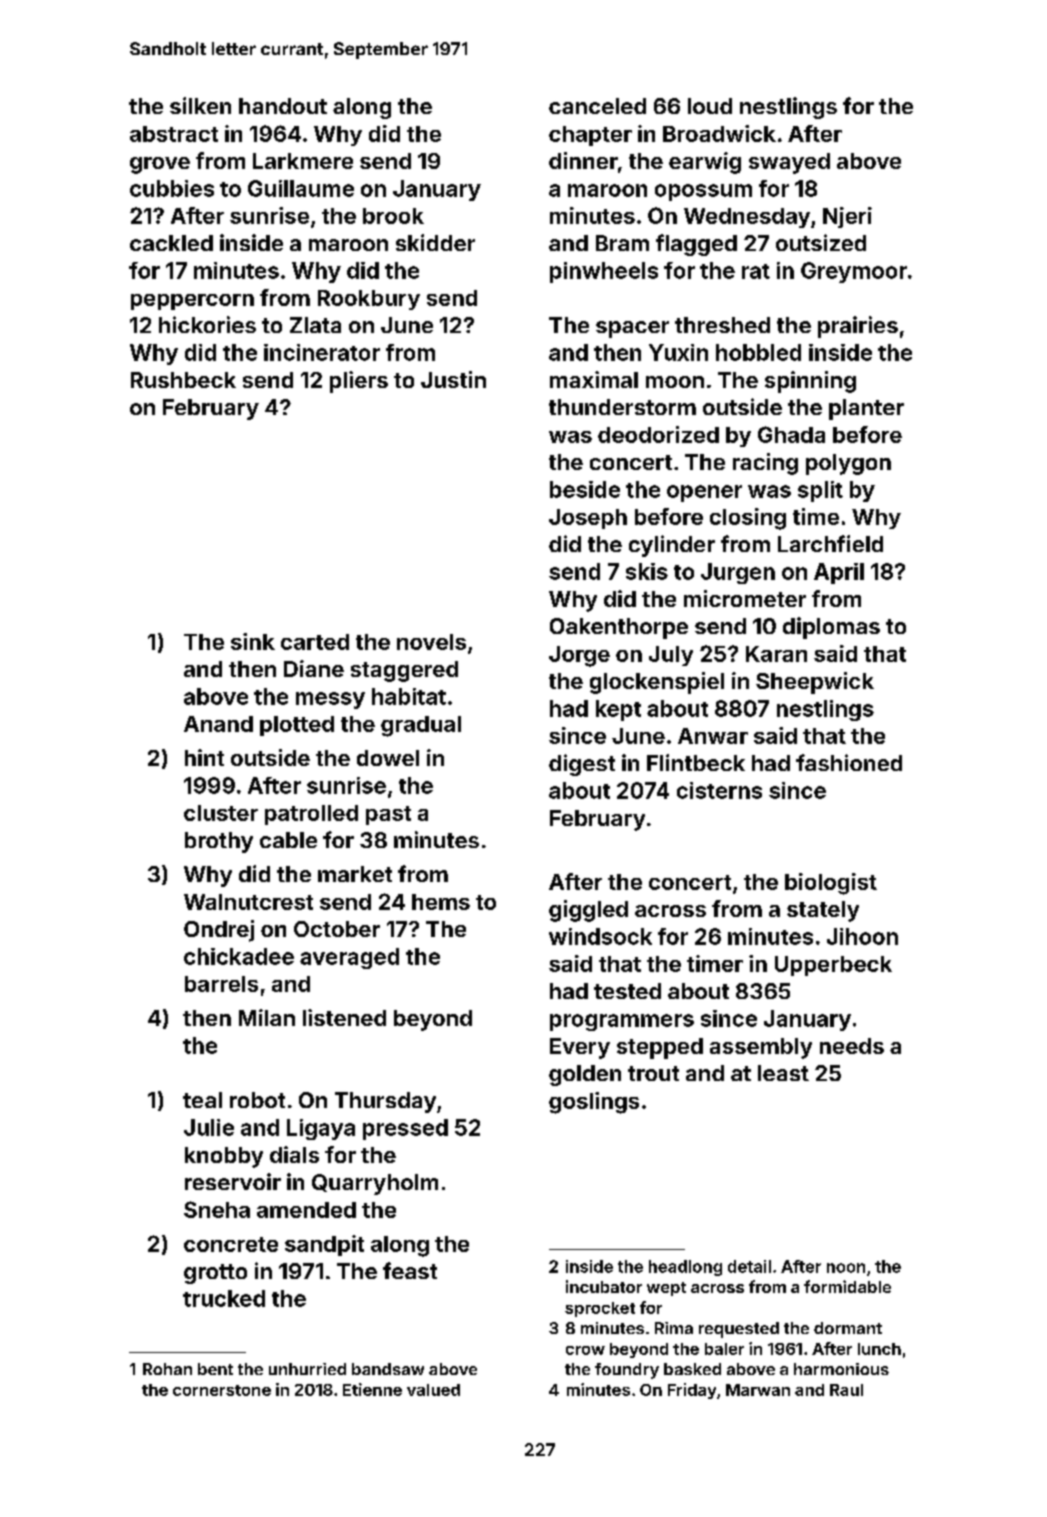 The image size is (1047, 1517). I want to click on cackled, so click(171, 243).
